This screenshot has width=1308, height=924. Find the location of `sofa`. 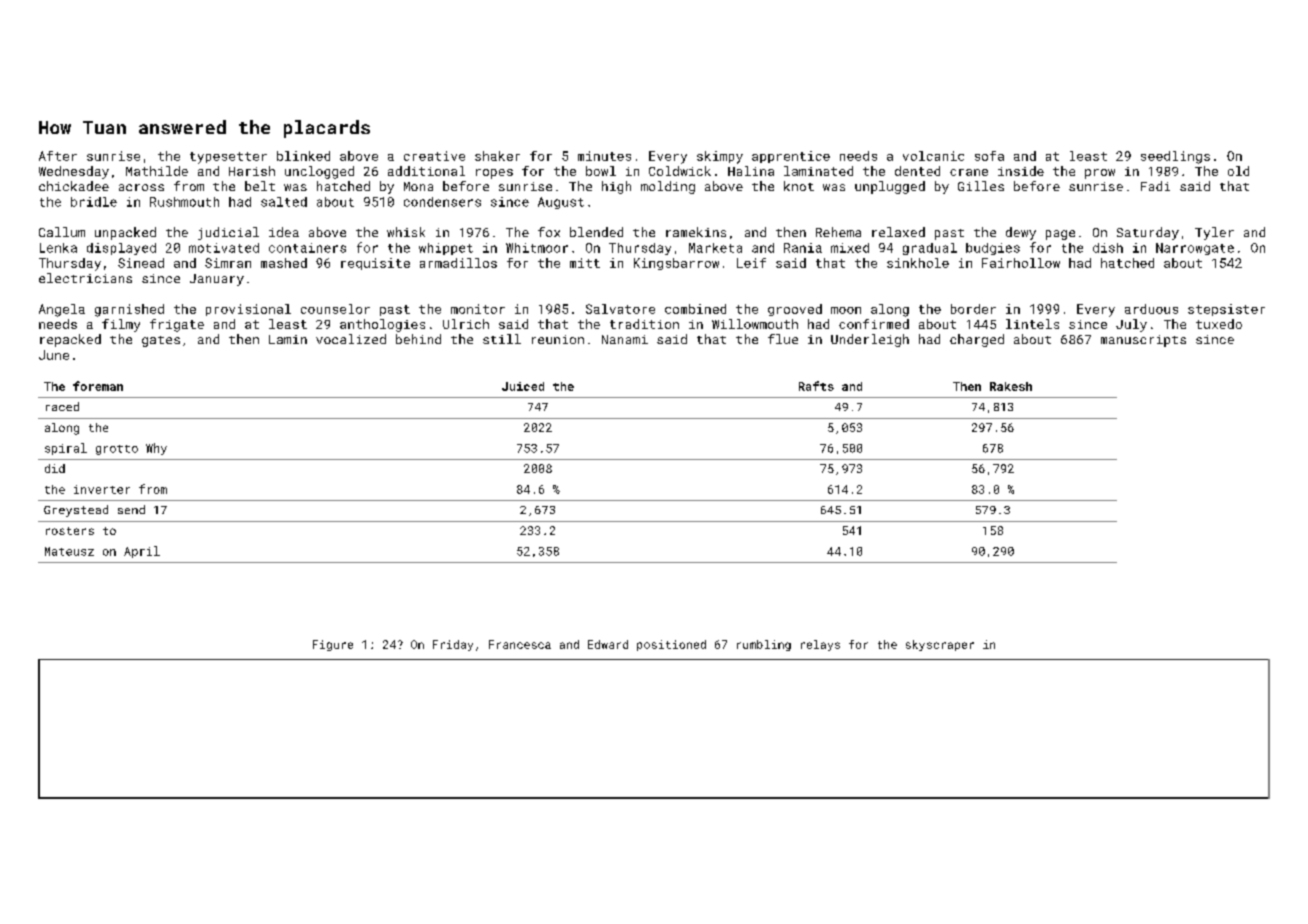

sofa is located at coordinates (989, 156).
